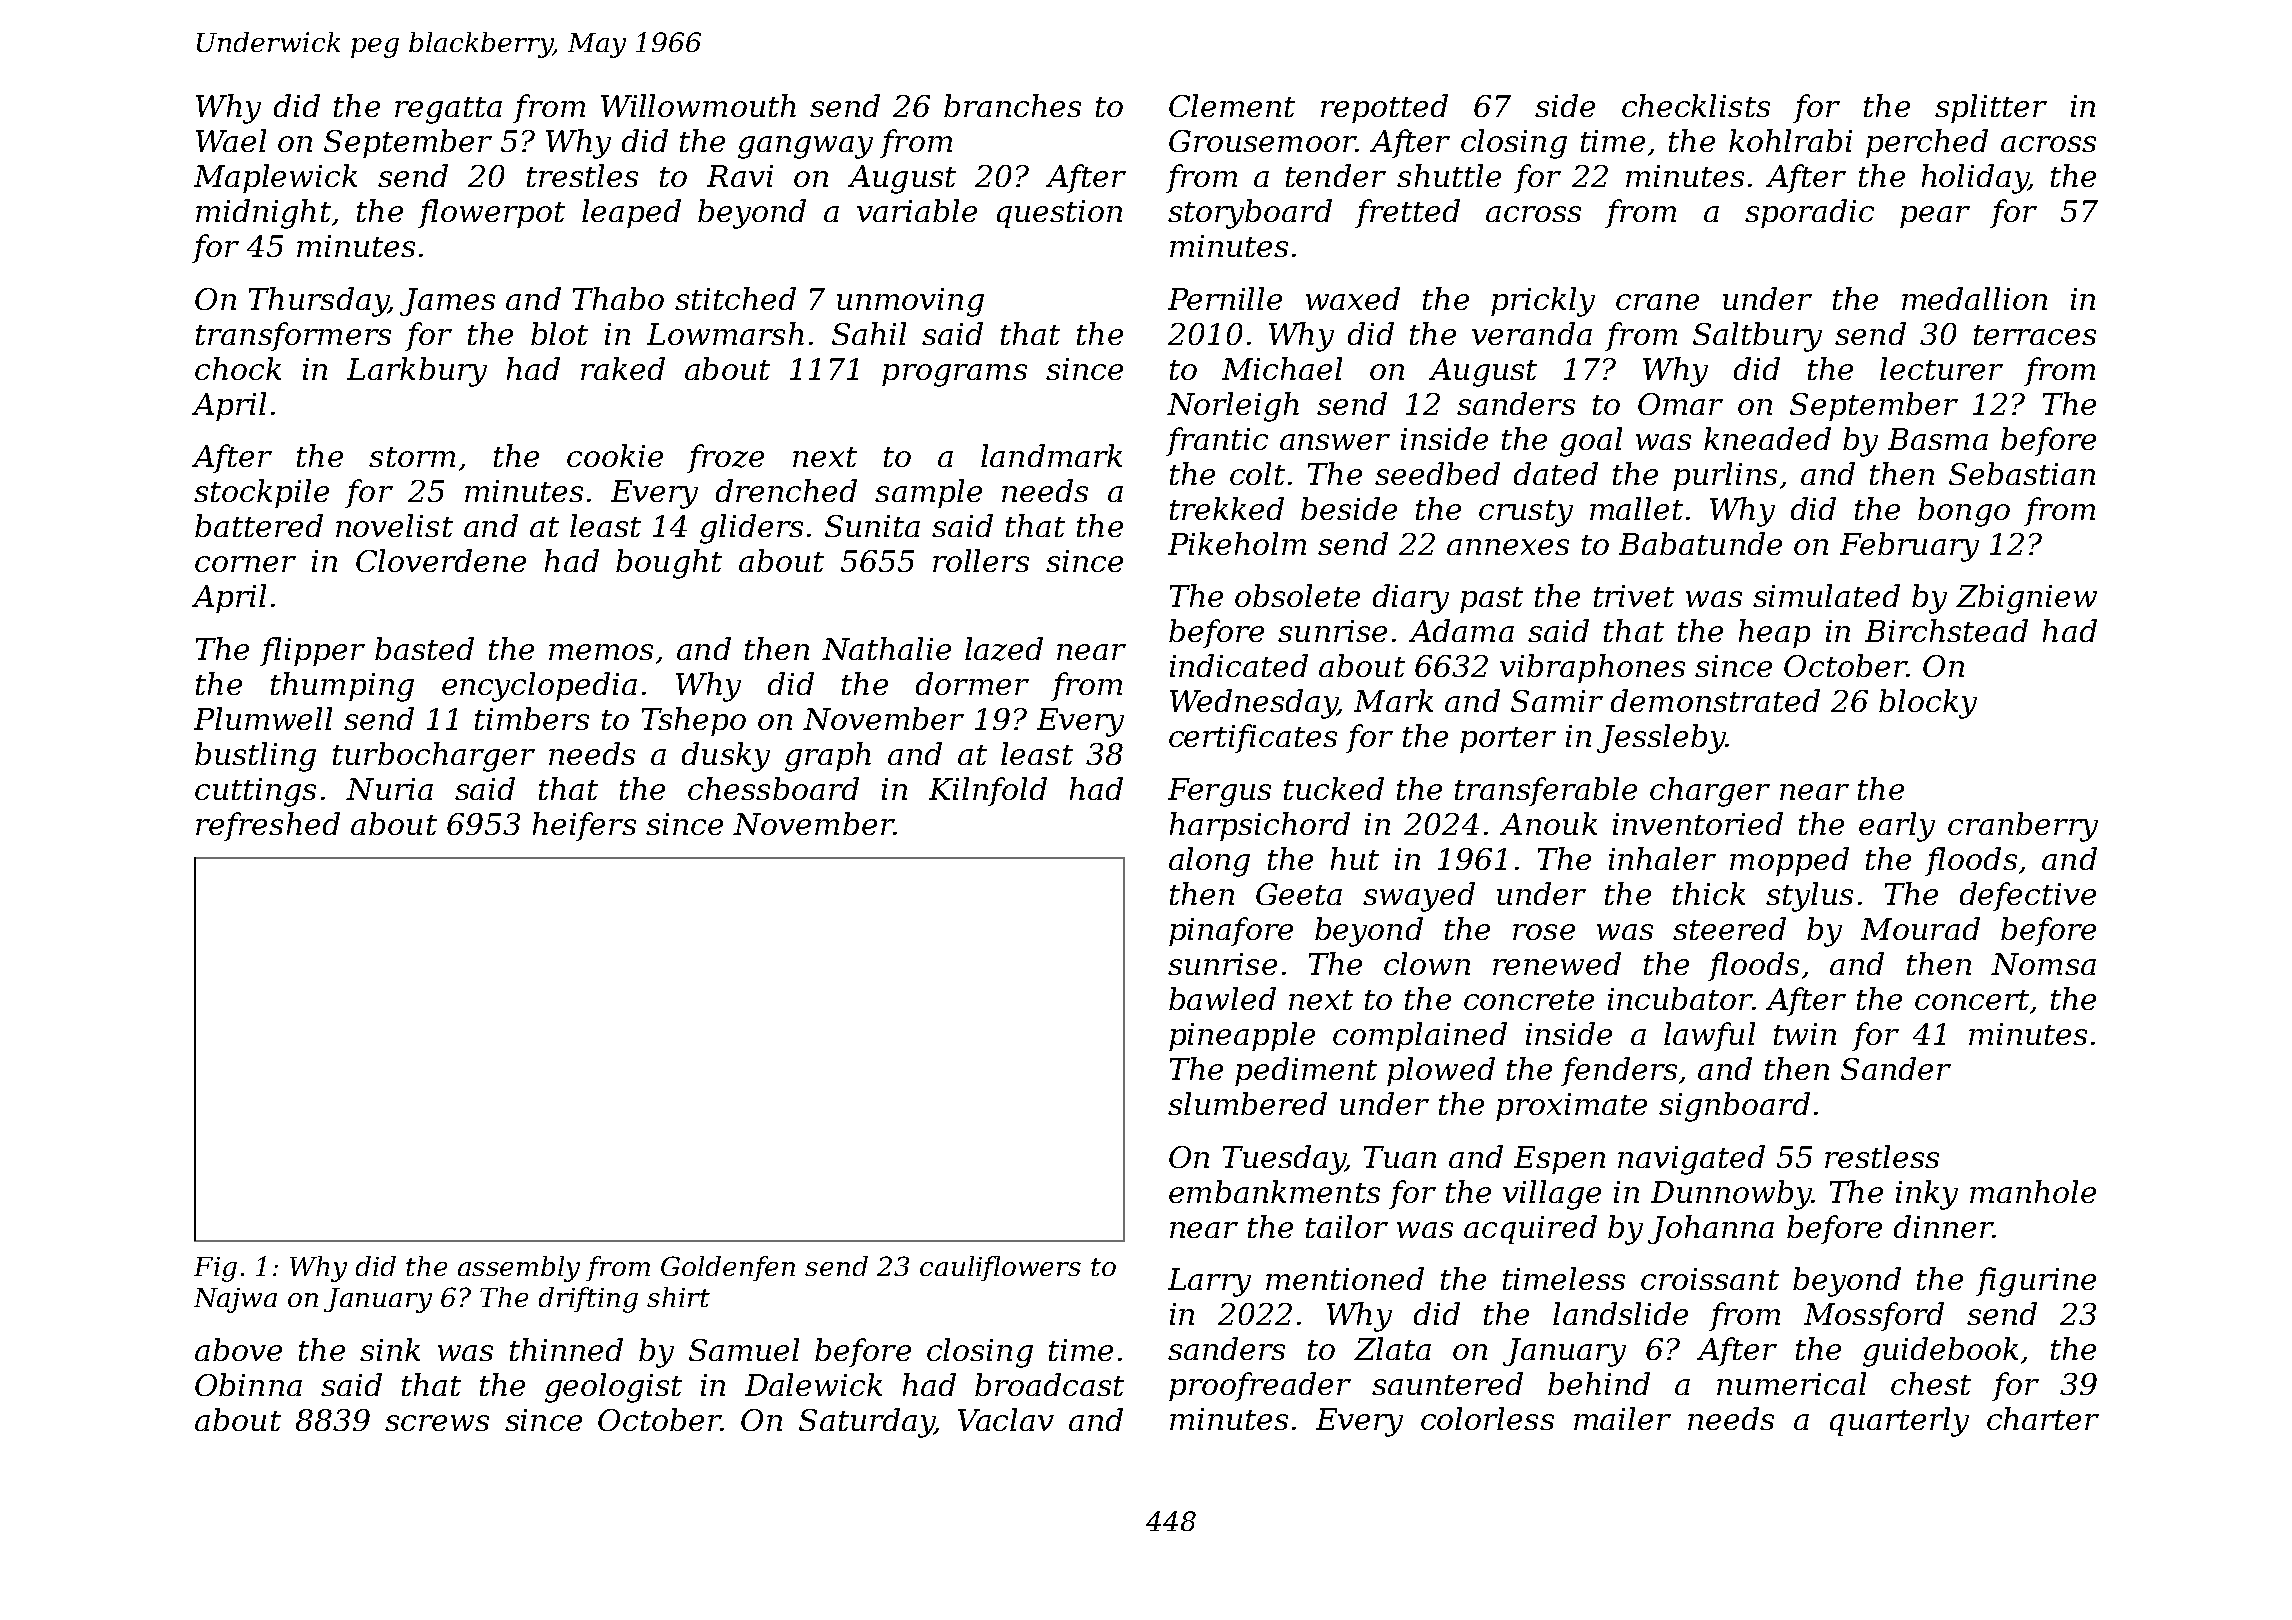 The image size is (2292, 1620). Describe the element at coordinates (1696, 105) in the screenshot. I see `checklists` at that location.
